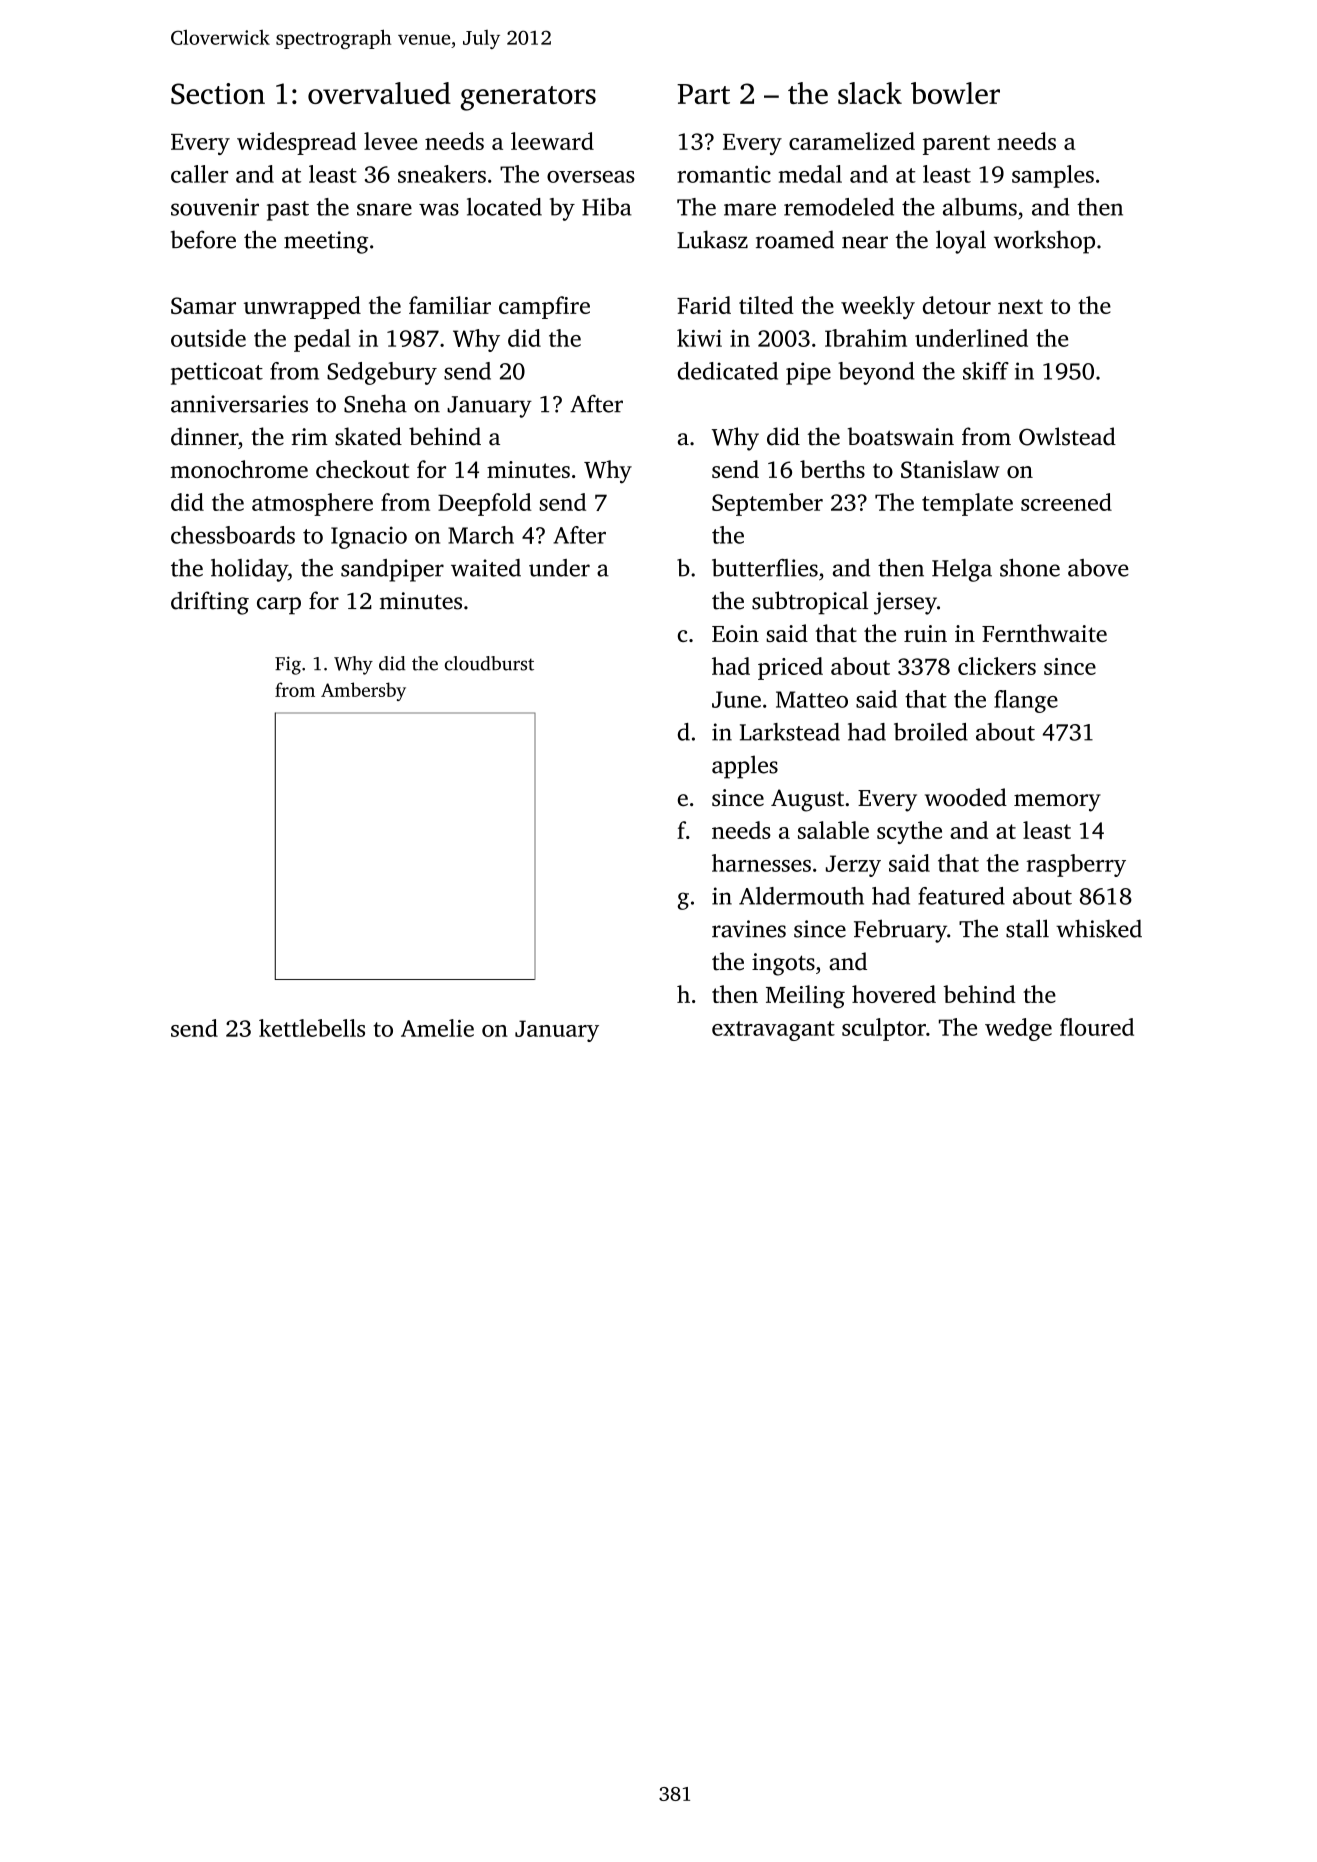 The height and width of the screenshot is (1862, 1317). What do you see at coordinates (1066, 502) in the screenshot?
I see `screened` at bounding box center [1066, 502].
